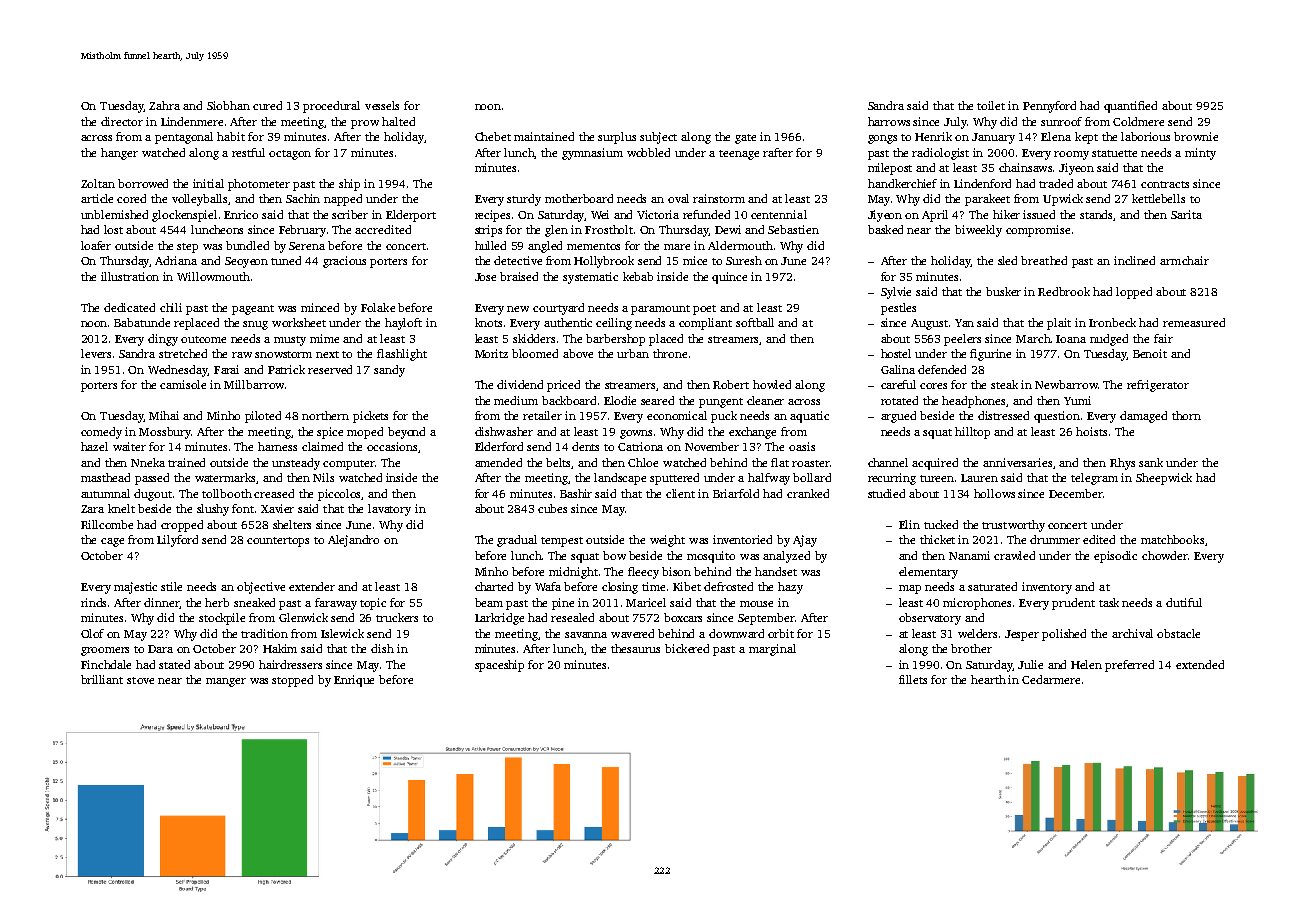 The height and width of the document is (924, 1308). I want to click on Enrique, so click(354, 681).
